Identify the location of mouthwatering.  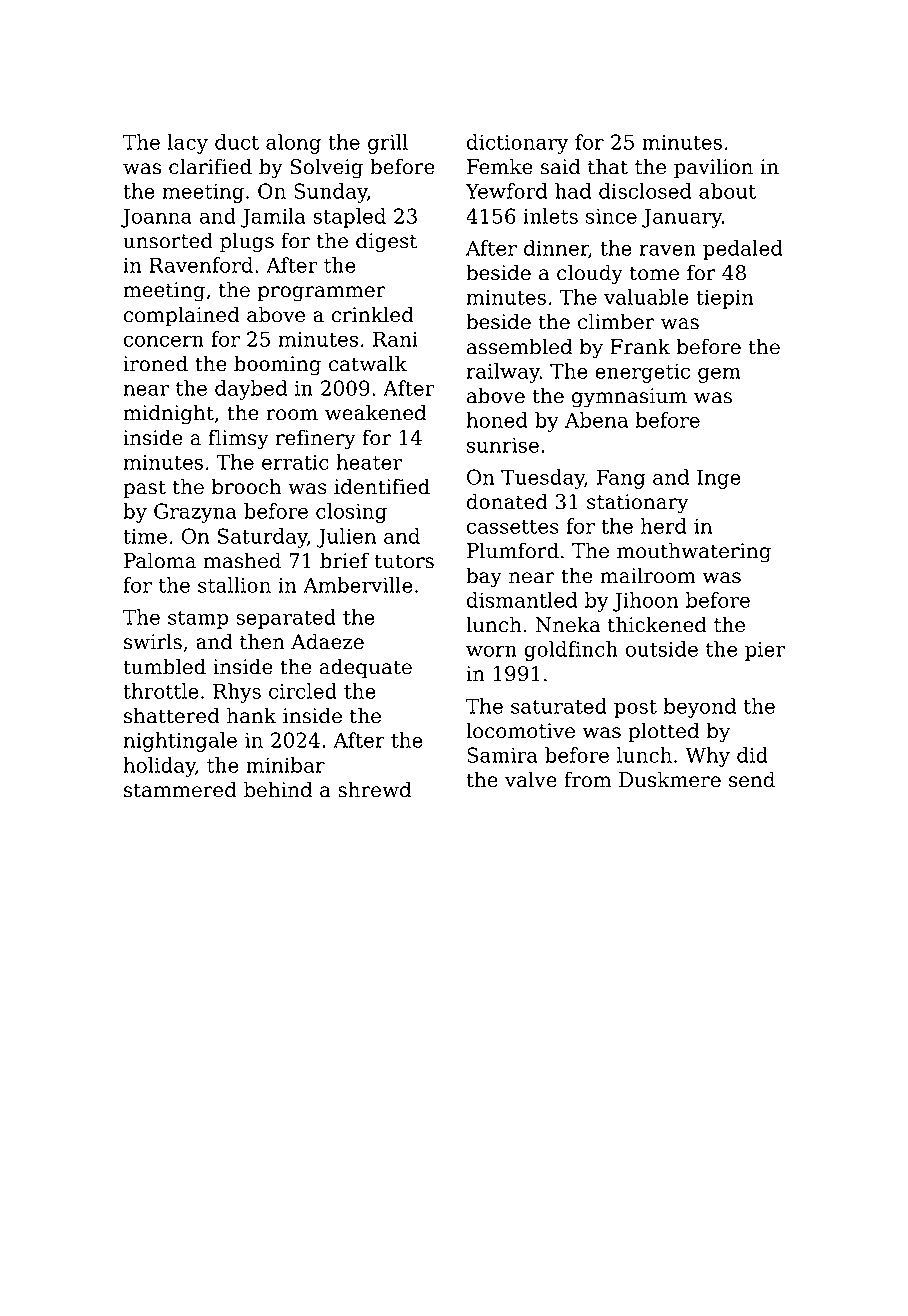
(694, 552).
